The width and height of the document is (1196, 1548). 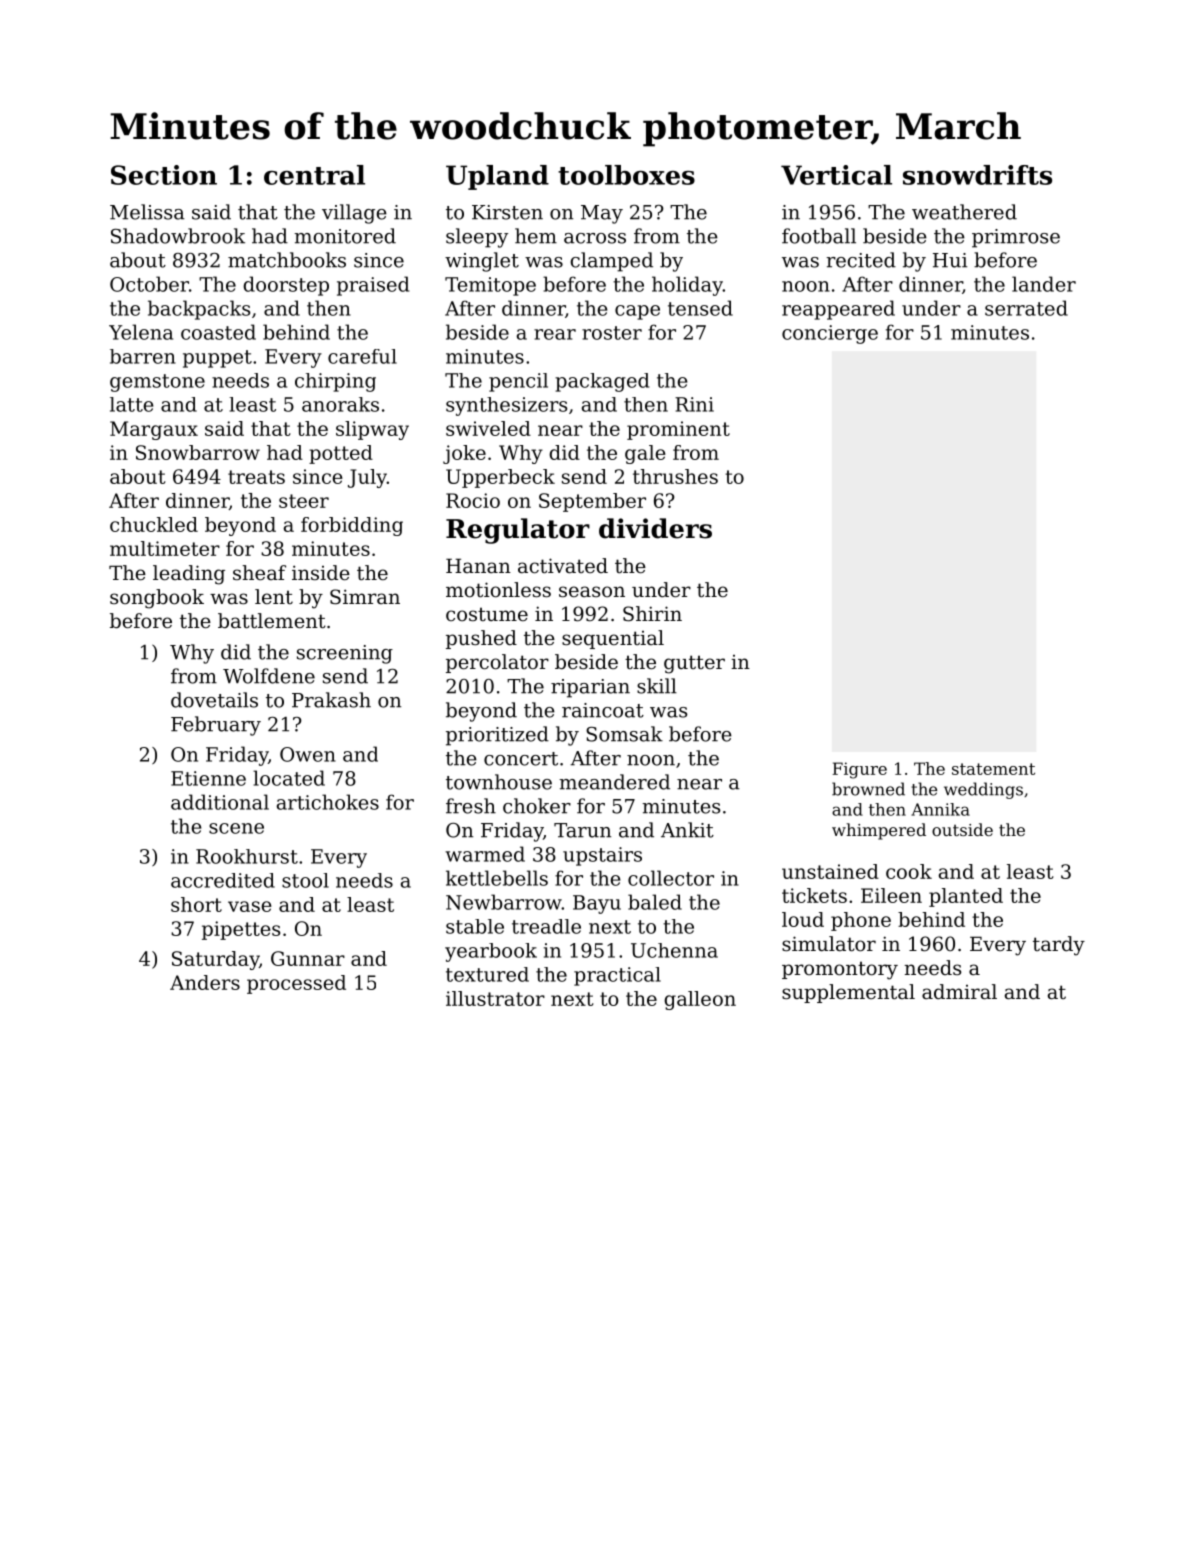 I want to click on prominent, so click(x=678, y=430).
